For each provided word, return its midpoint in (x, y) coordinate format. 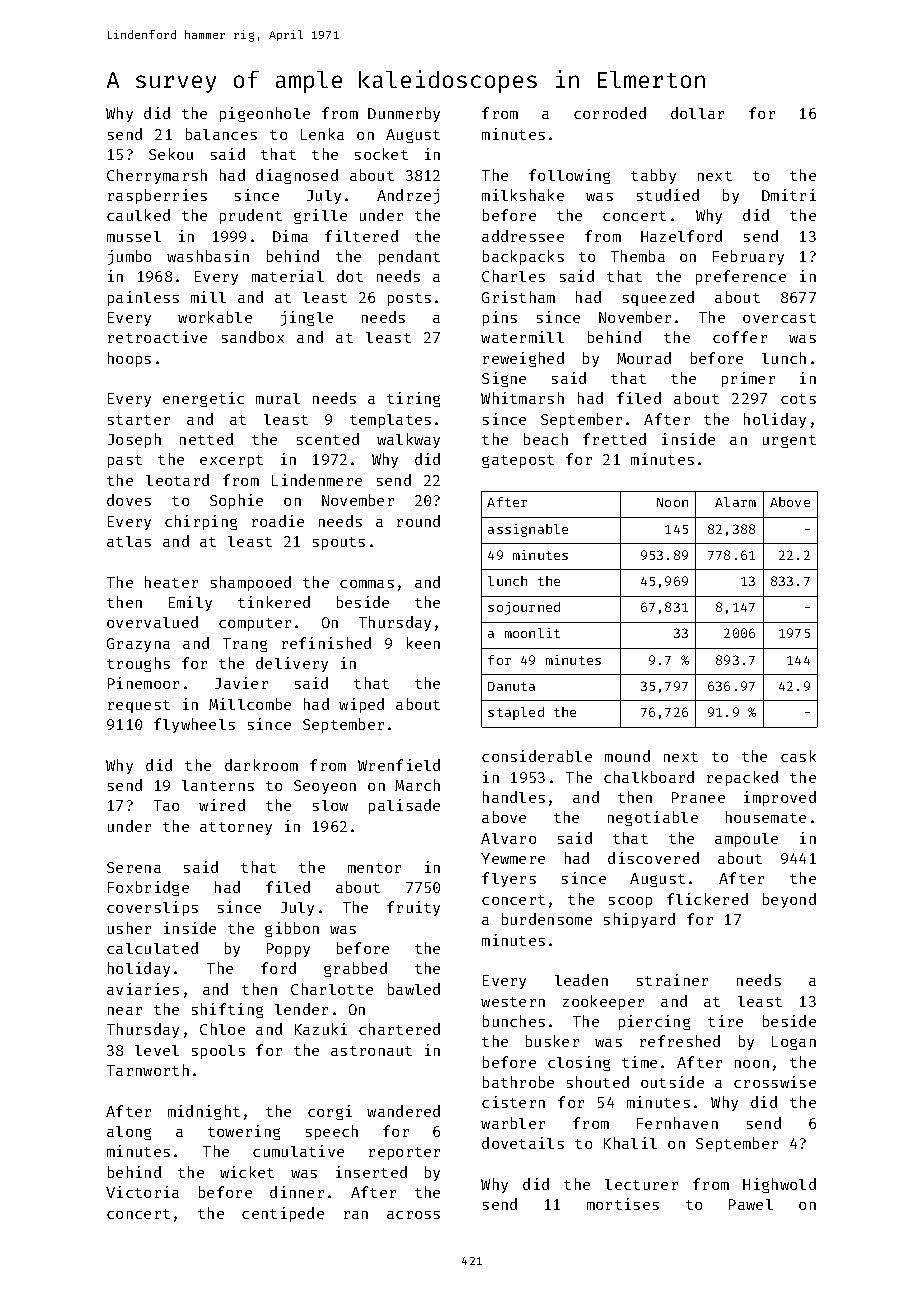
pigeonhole (265, 114)
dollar (697, 113)
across (413, 1215)
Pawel (751, 1204)
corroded (610, 113)
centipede (283, 1214)
